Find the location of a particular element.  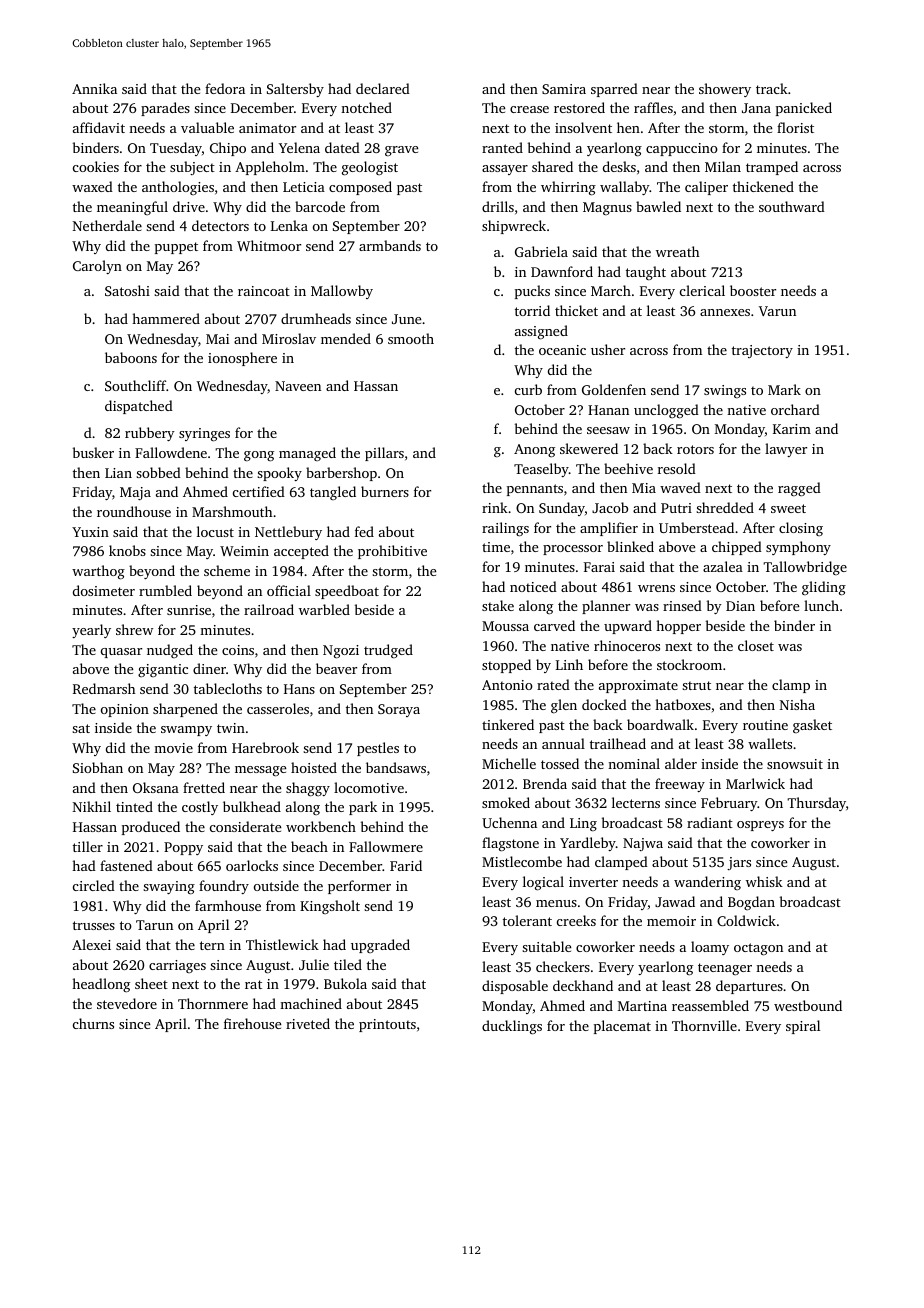

Jana is located at coordinates (756, 108).
